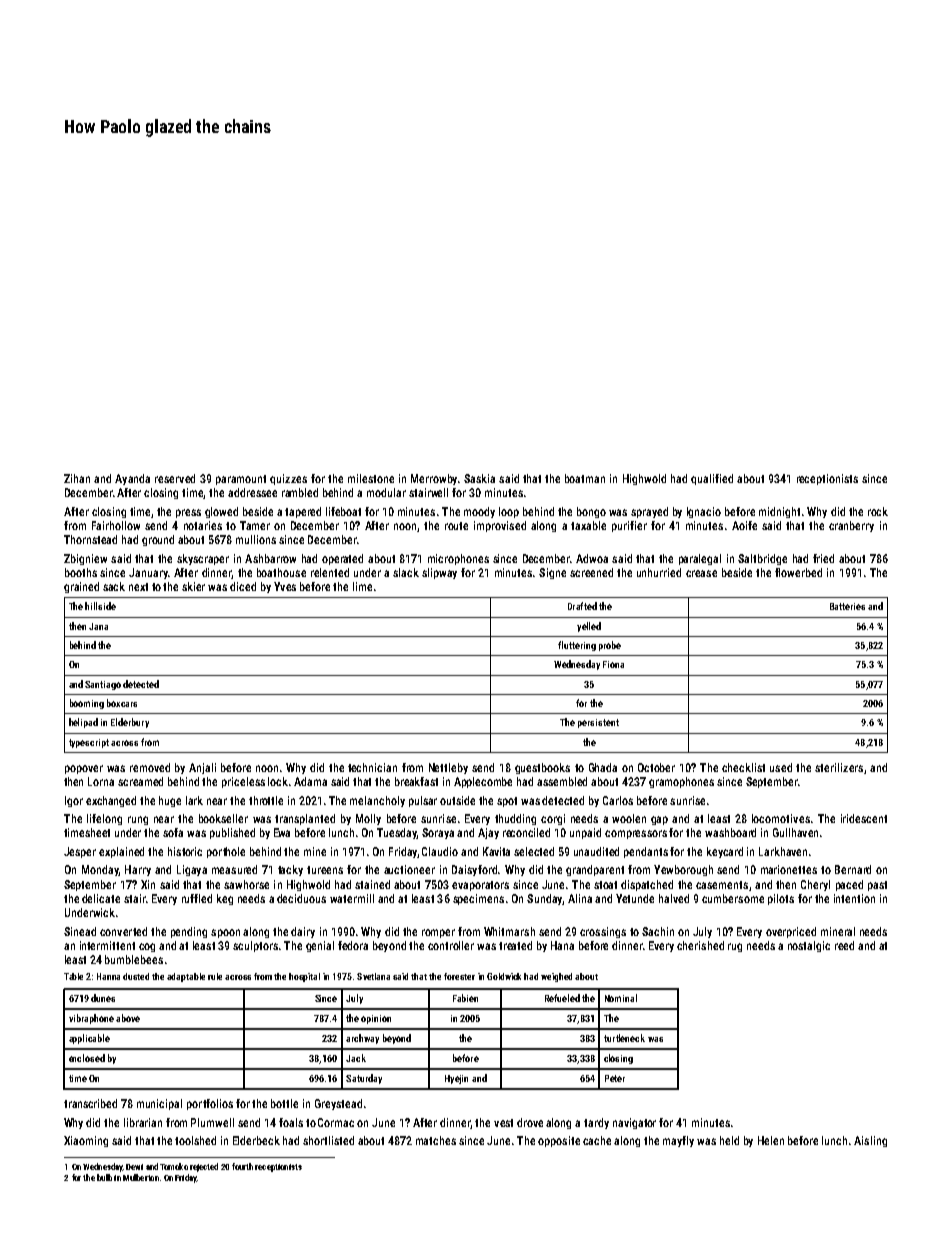 The height and width of the screenshot is (1233, 952). Describe the element at coordinates (577, 646) in the screenshot. I see `fluttering` at that location.
